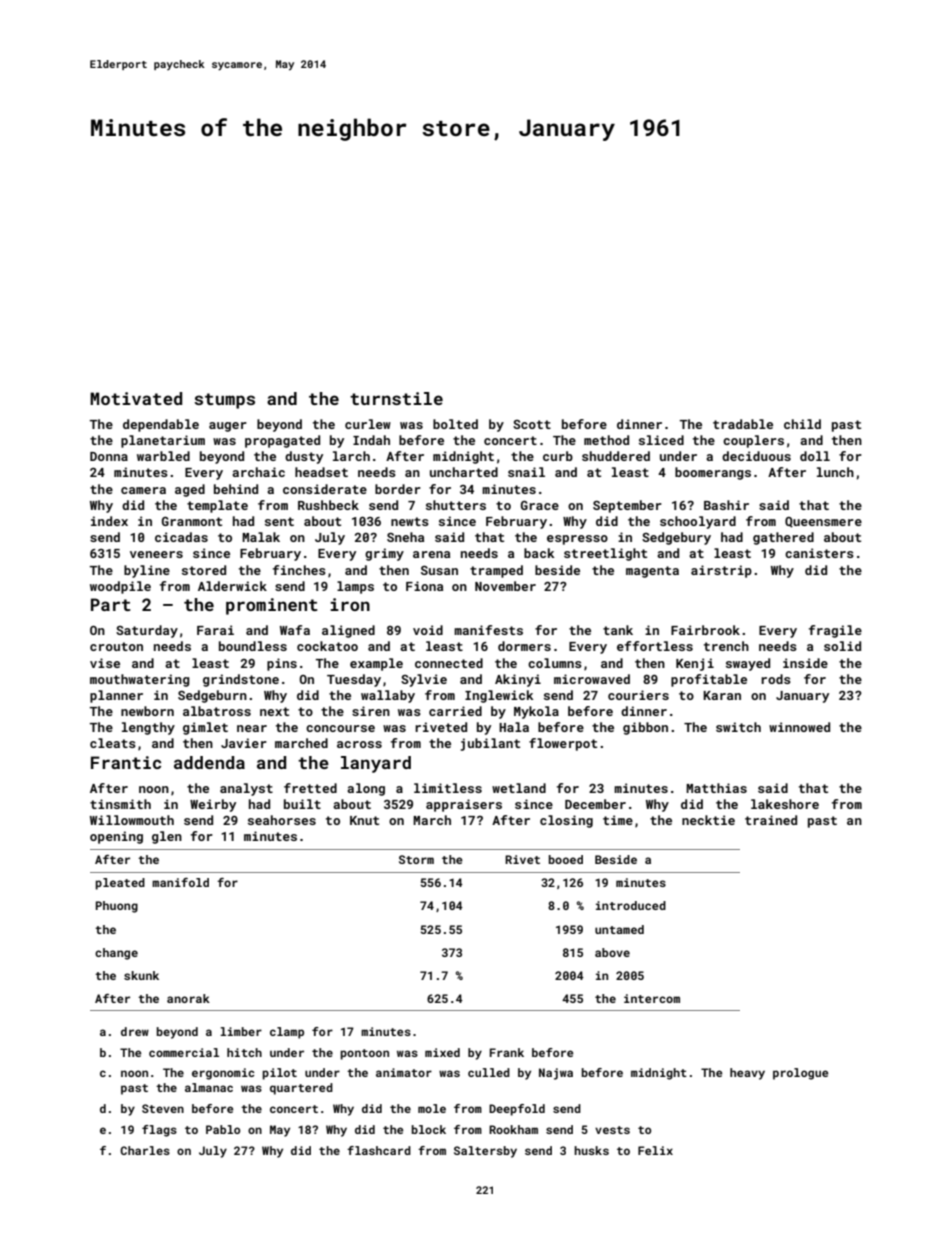  What do you see at coordinates (209, 762) in the screenshot?
I see `addenda` at bounding box center [209, 762].
